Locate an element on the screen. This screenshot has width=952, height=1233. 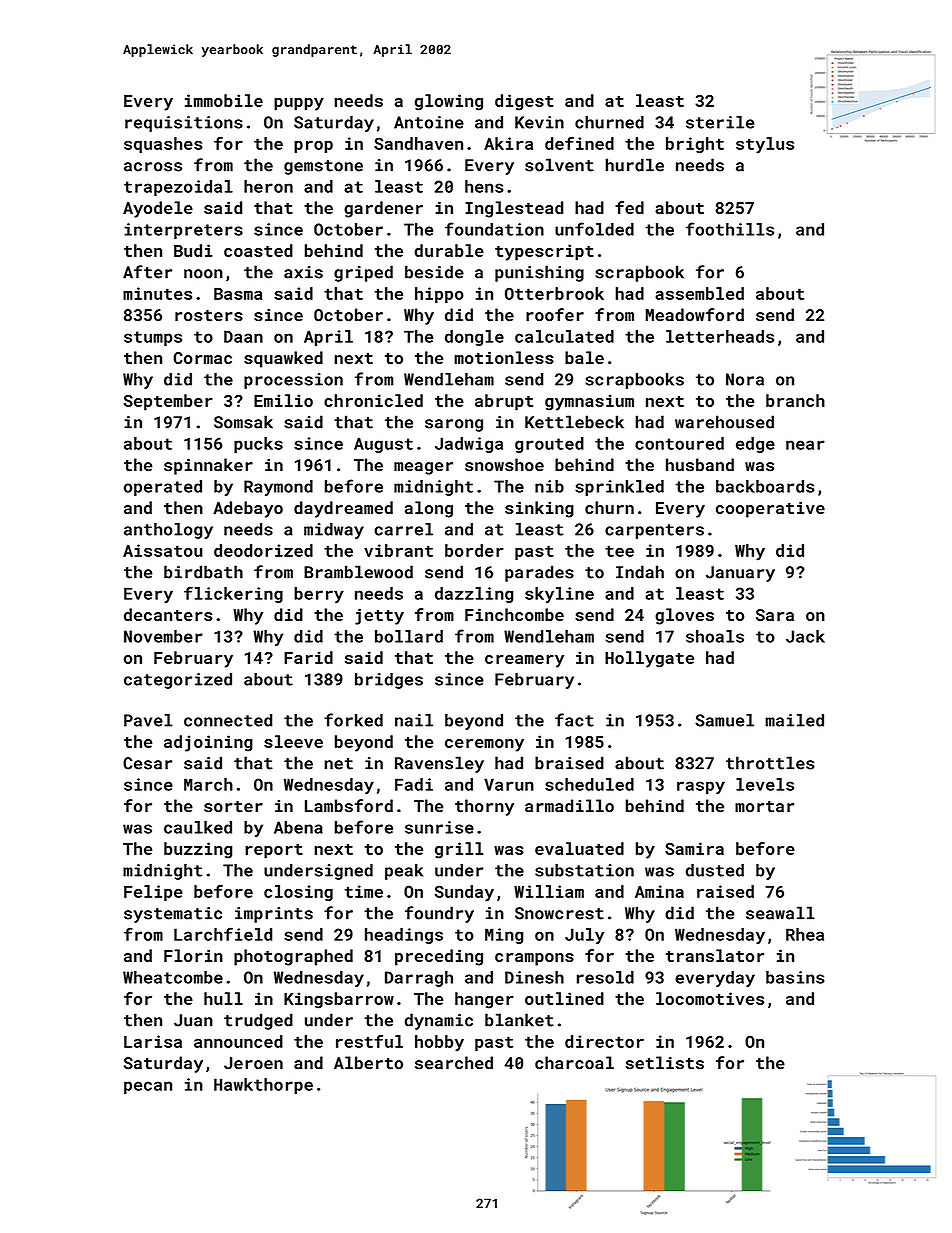
bale is located at coordinates (584, 357).
